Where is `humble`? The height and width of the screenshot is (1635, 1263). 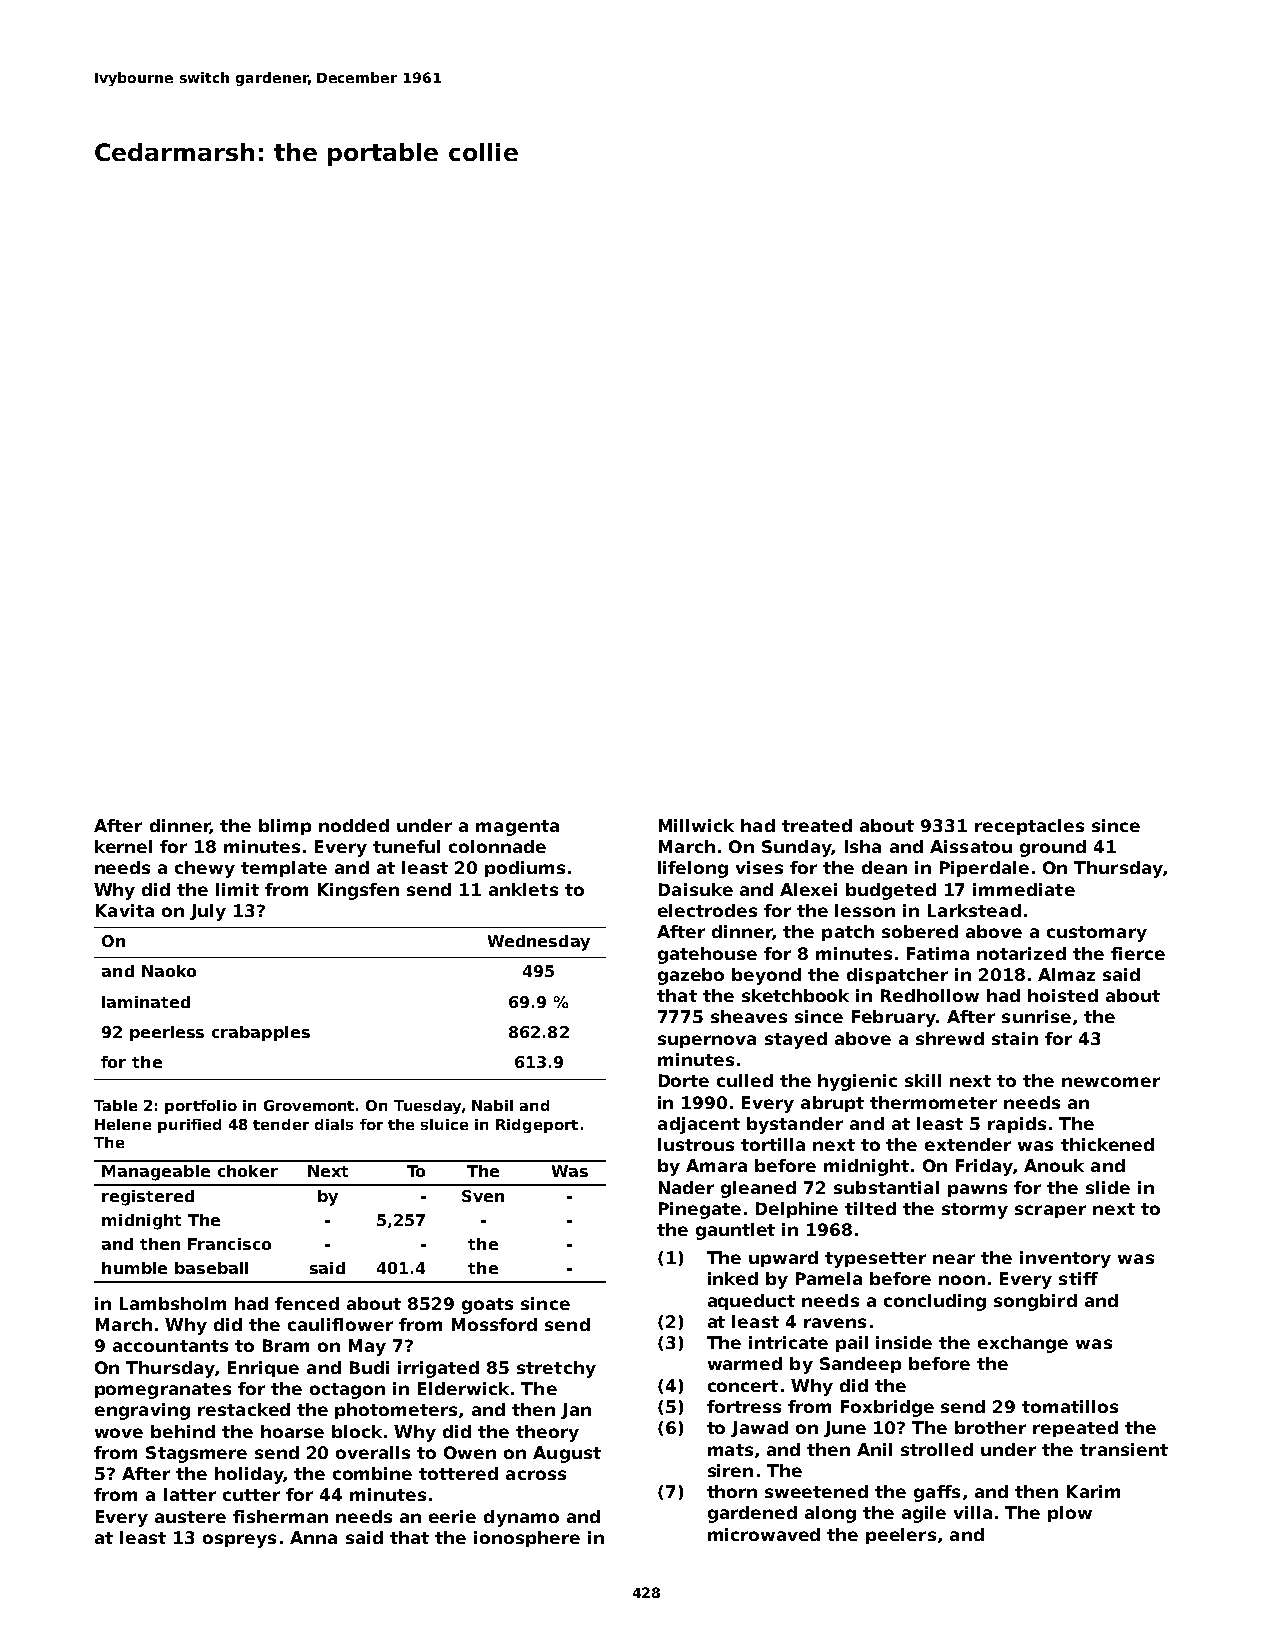
humble is located at coordinates (134, 1268).
